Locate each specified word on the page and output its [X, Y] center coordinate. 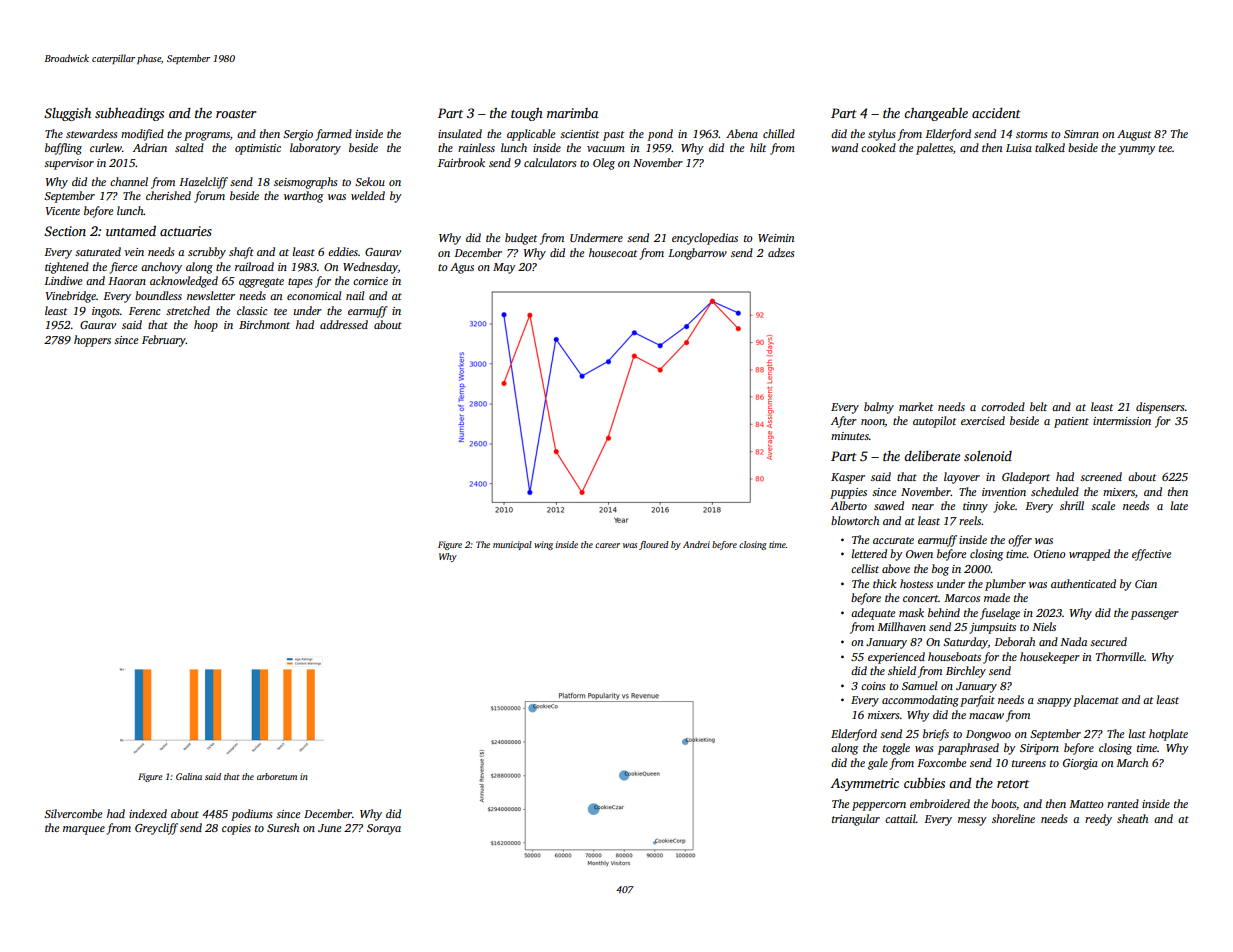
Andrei [696, 544]
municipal [512, 545]
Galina [189, 776]
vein [134, 252]
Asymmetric [864, 784]
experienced [896, 658]
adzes [781, 252]
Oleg [604, 164]
